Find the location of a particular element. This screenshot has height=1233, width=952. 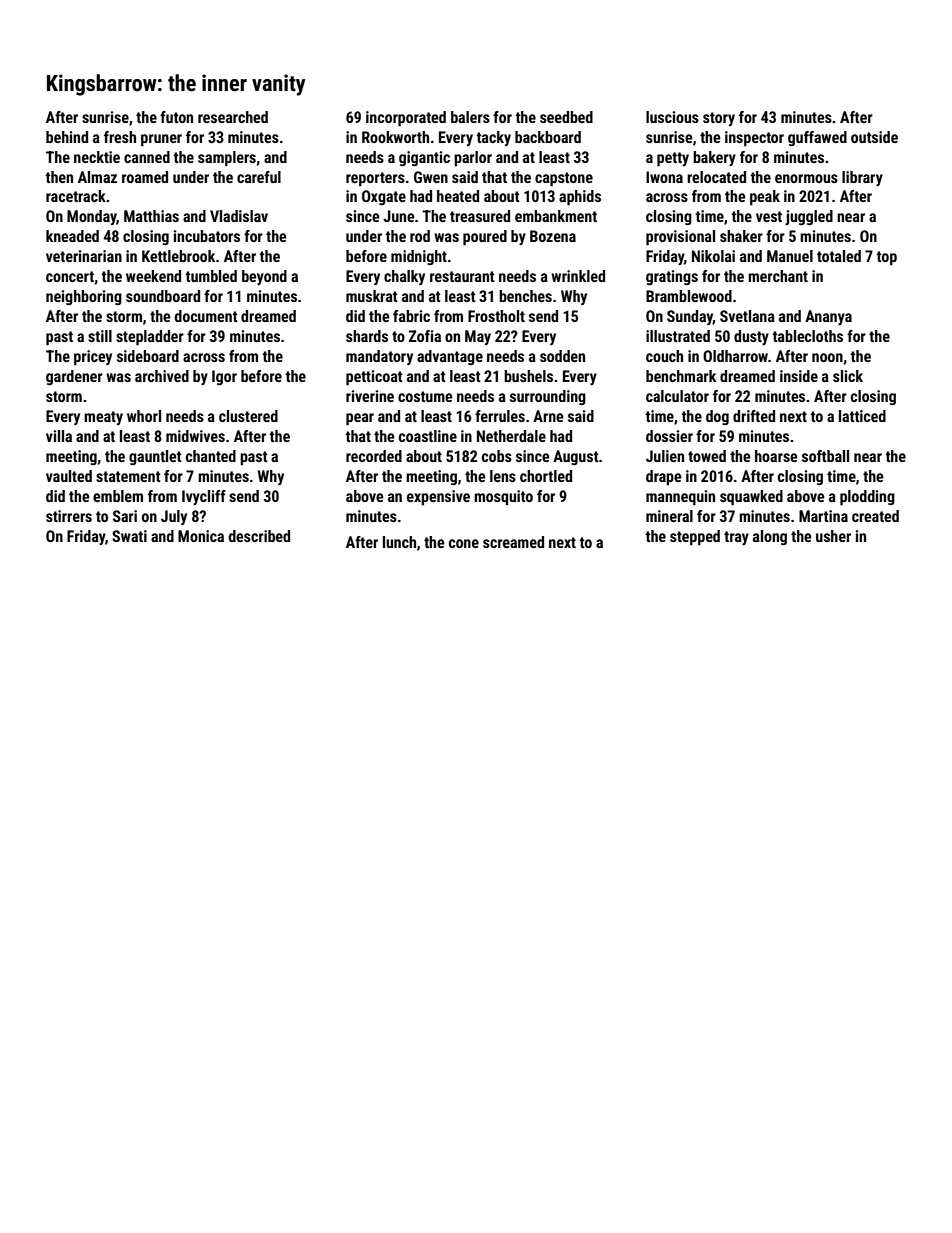

behind is located at coordinates (67, 137).
